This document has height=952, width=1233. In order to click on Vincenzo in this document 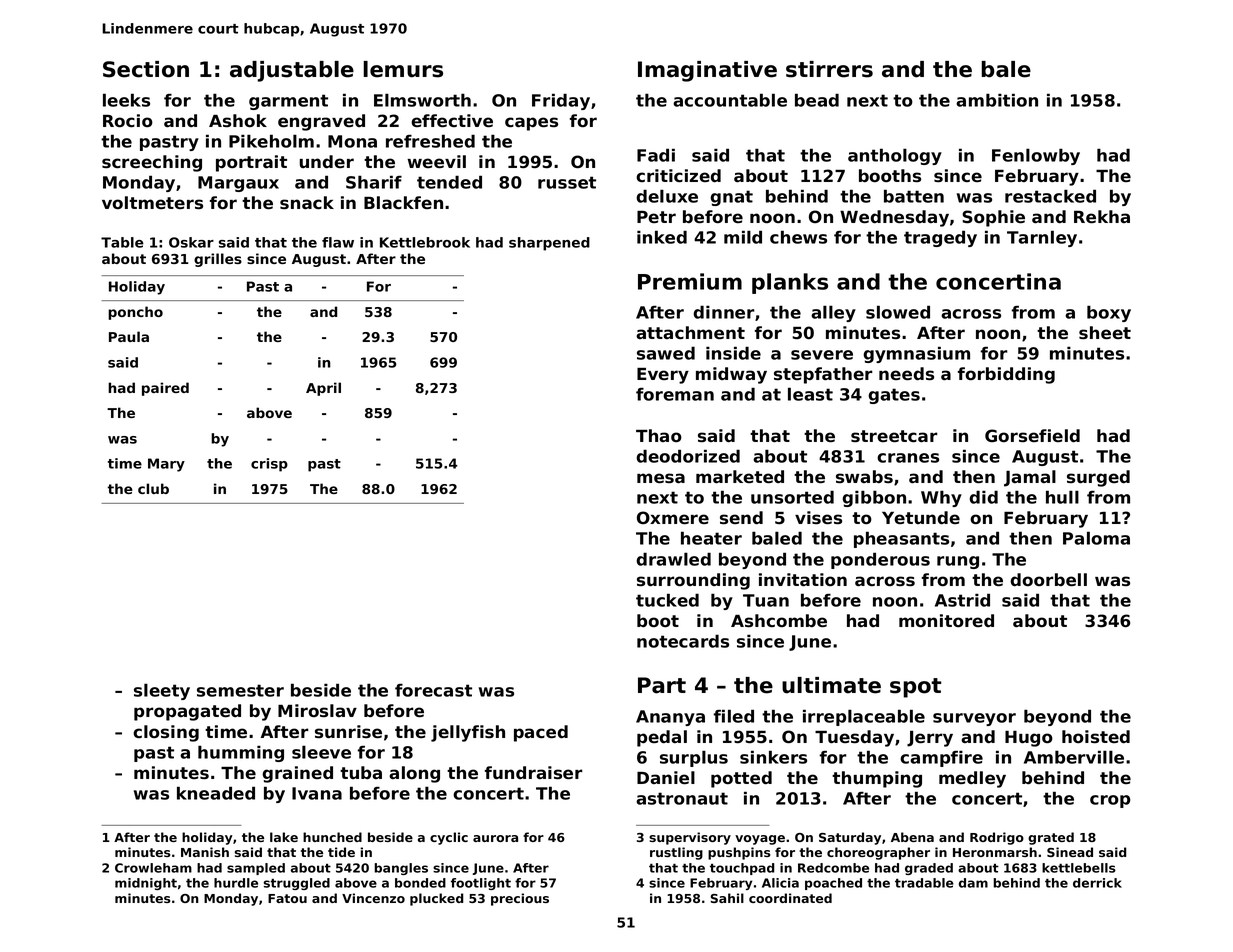, I will do `click(373, 898)`.
